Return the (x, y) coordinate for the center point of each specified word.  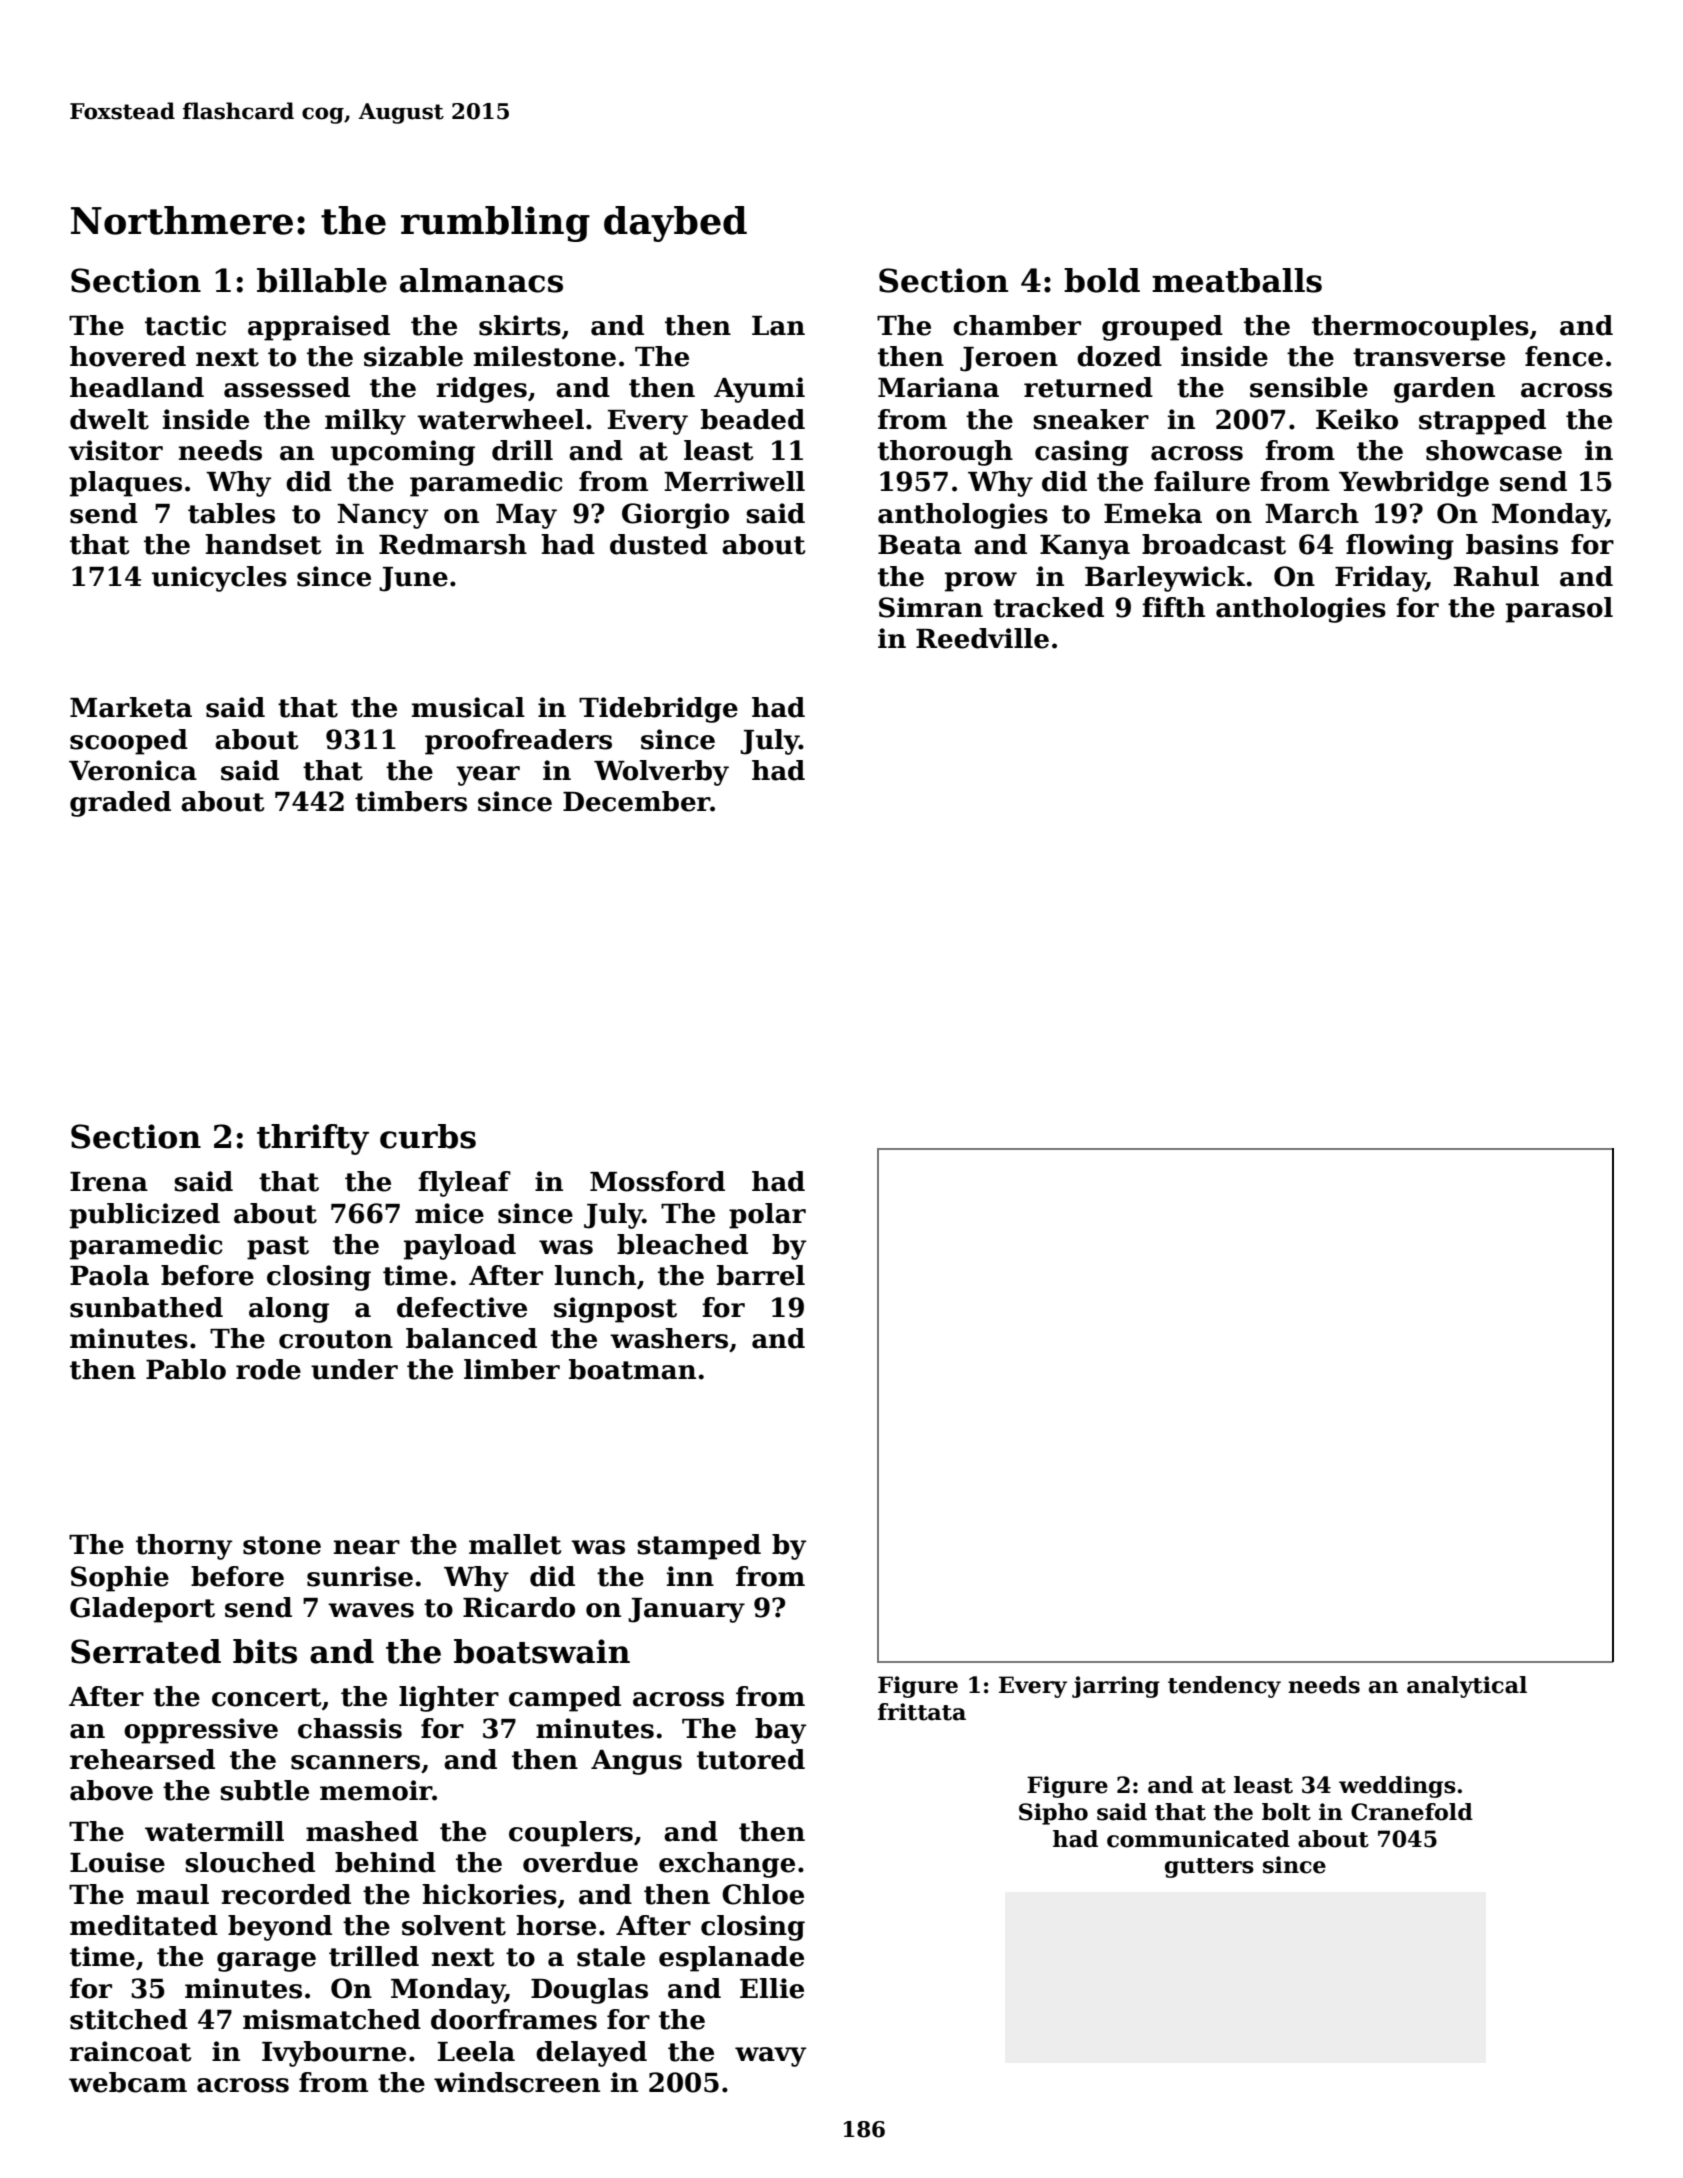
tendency (1224, 1687)
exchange (727, 1865)
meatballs (1237, 280)
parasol (1559, 610)
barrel (761, 1275)
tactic (185, 325)
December (636, 801)
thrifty (313, 1139)
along (289, 1310)
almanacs (481, 280)
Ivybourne (334, 2054)
